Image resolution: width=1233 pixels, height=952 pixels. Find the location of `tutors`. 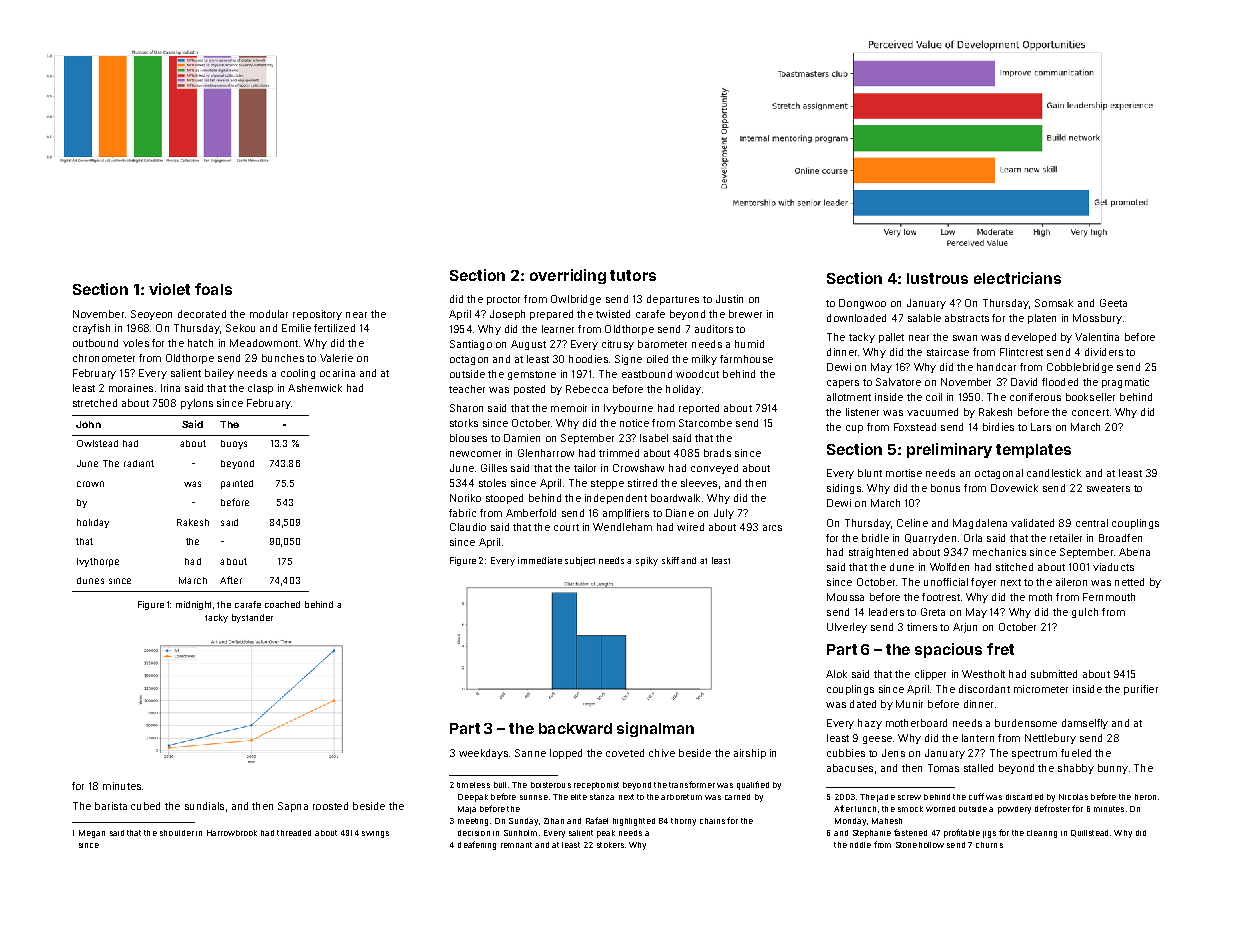

tutors is located at coordinates (633, 275).
